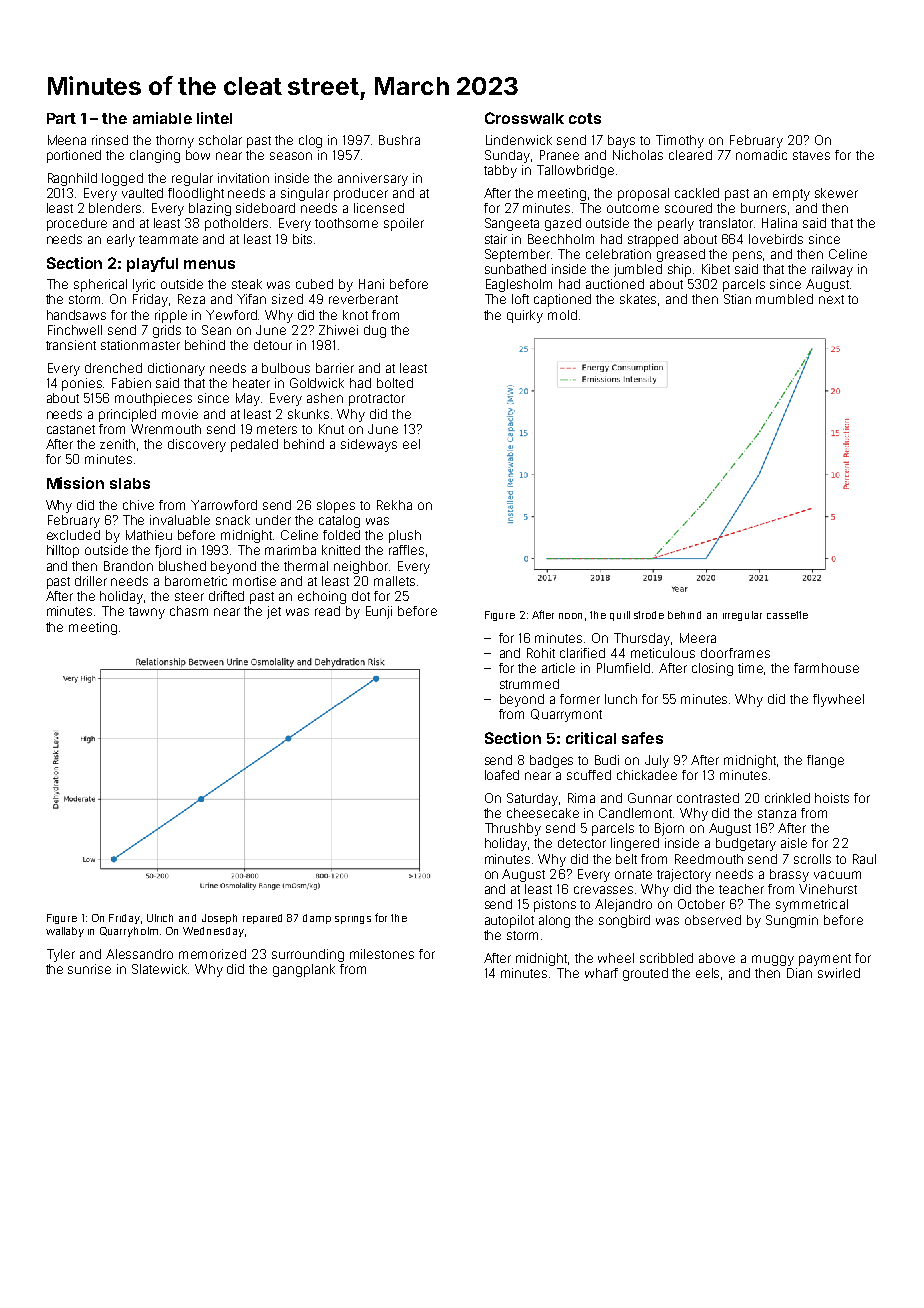 This document has width=924, height=1308. Describe the element at coordinates (399, 140) in the document. I see `Bushra` at that location.
